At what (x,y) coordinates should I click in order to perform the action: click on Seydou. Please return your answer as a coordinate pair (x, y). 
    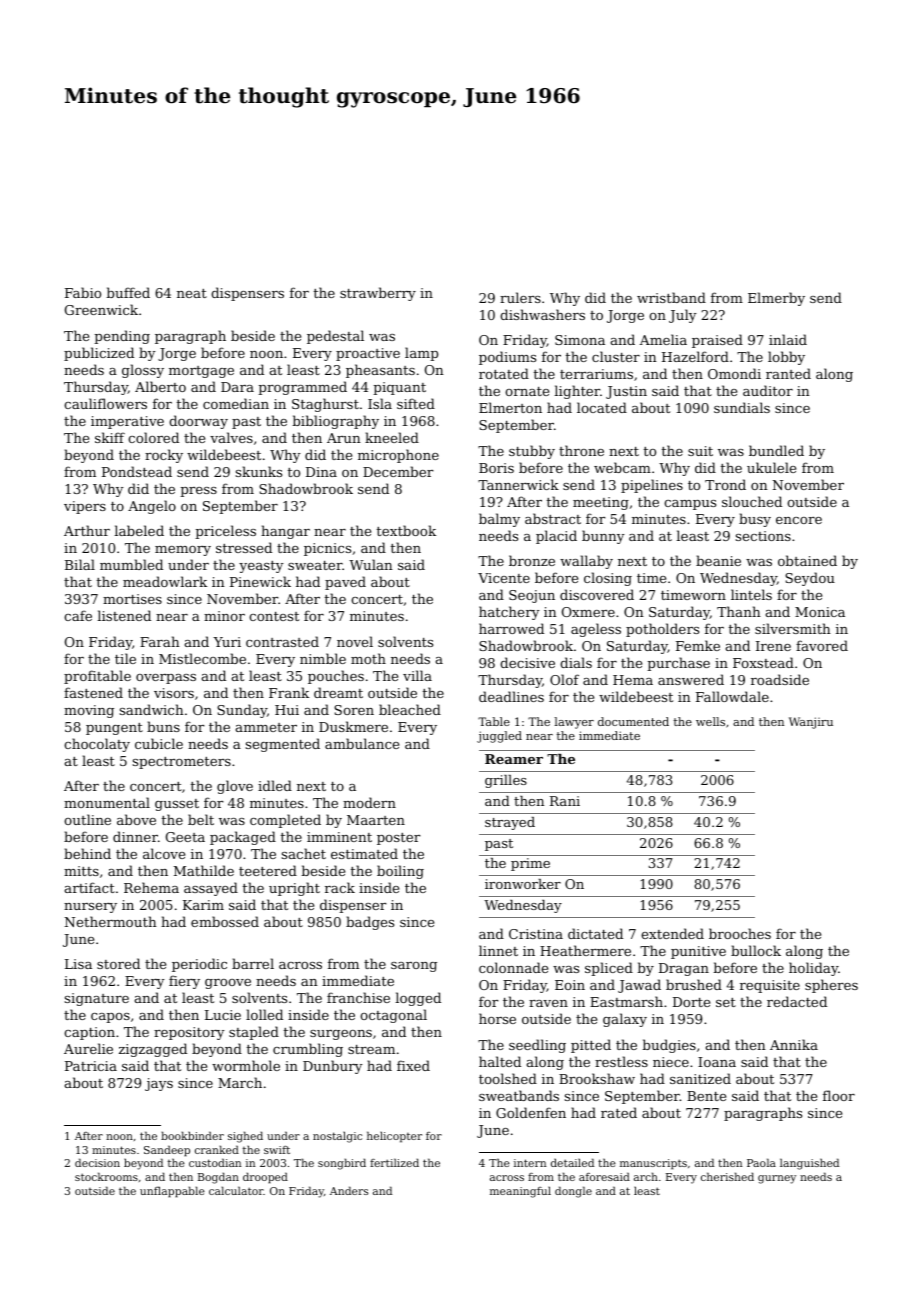
    Looking at the image, I should click on (810, 579).
